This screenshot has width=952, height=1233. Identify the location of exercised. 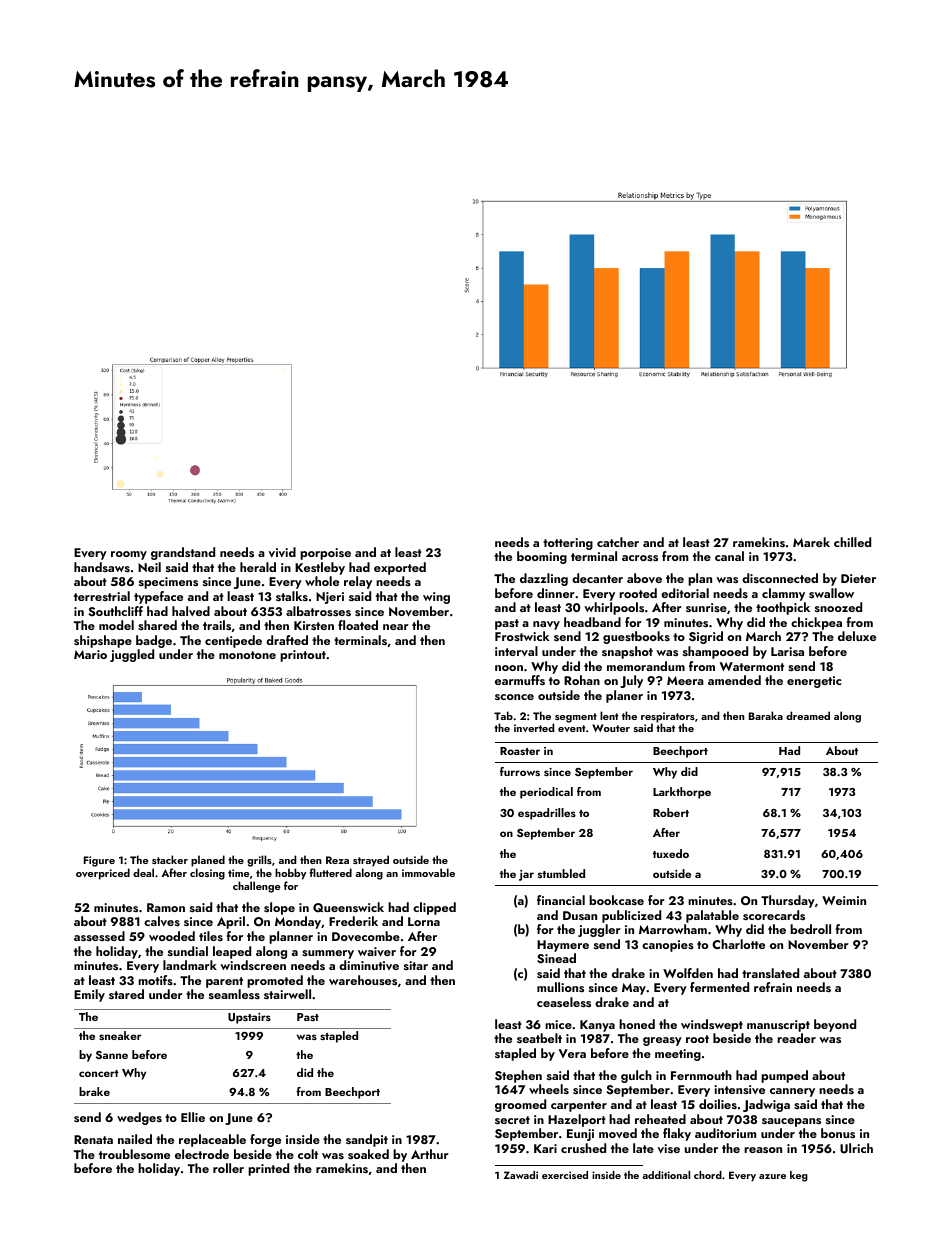
(565, 1175).
